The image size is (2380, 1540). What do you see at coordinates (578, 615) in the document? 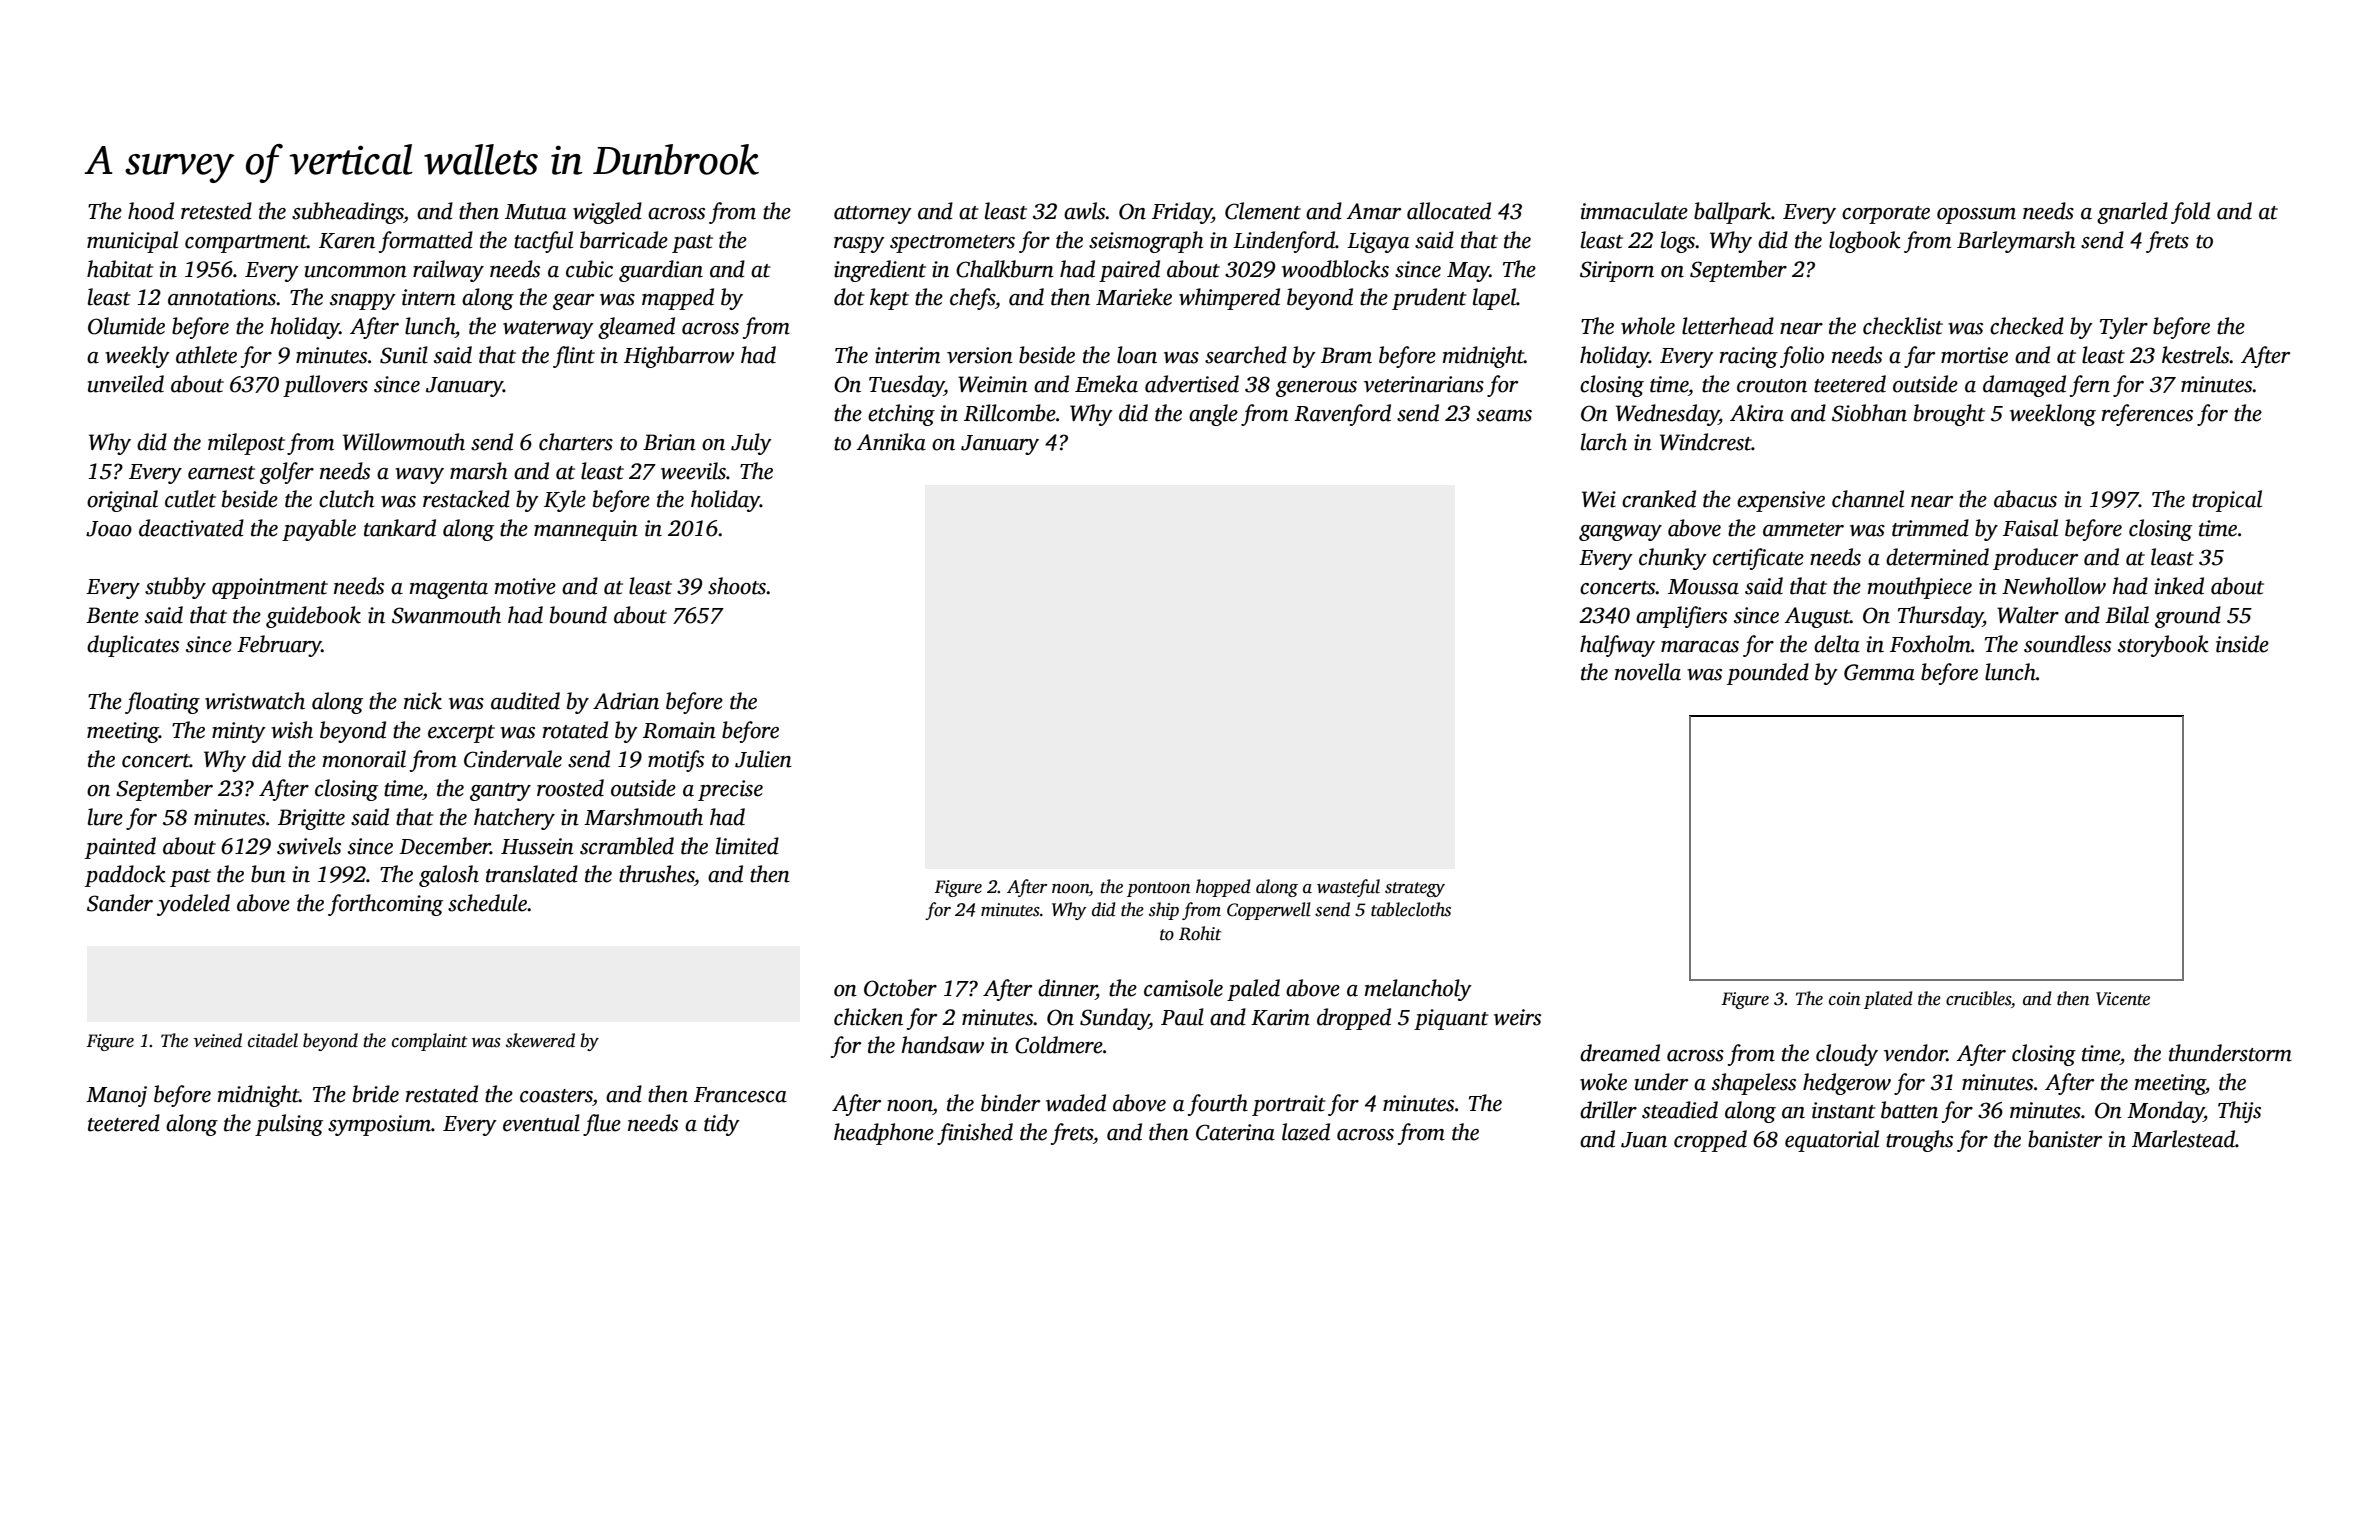
I see `bound` at bounding box center [578, 615].
